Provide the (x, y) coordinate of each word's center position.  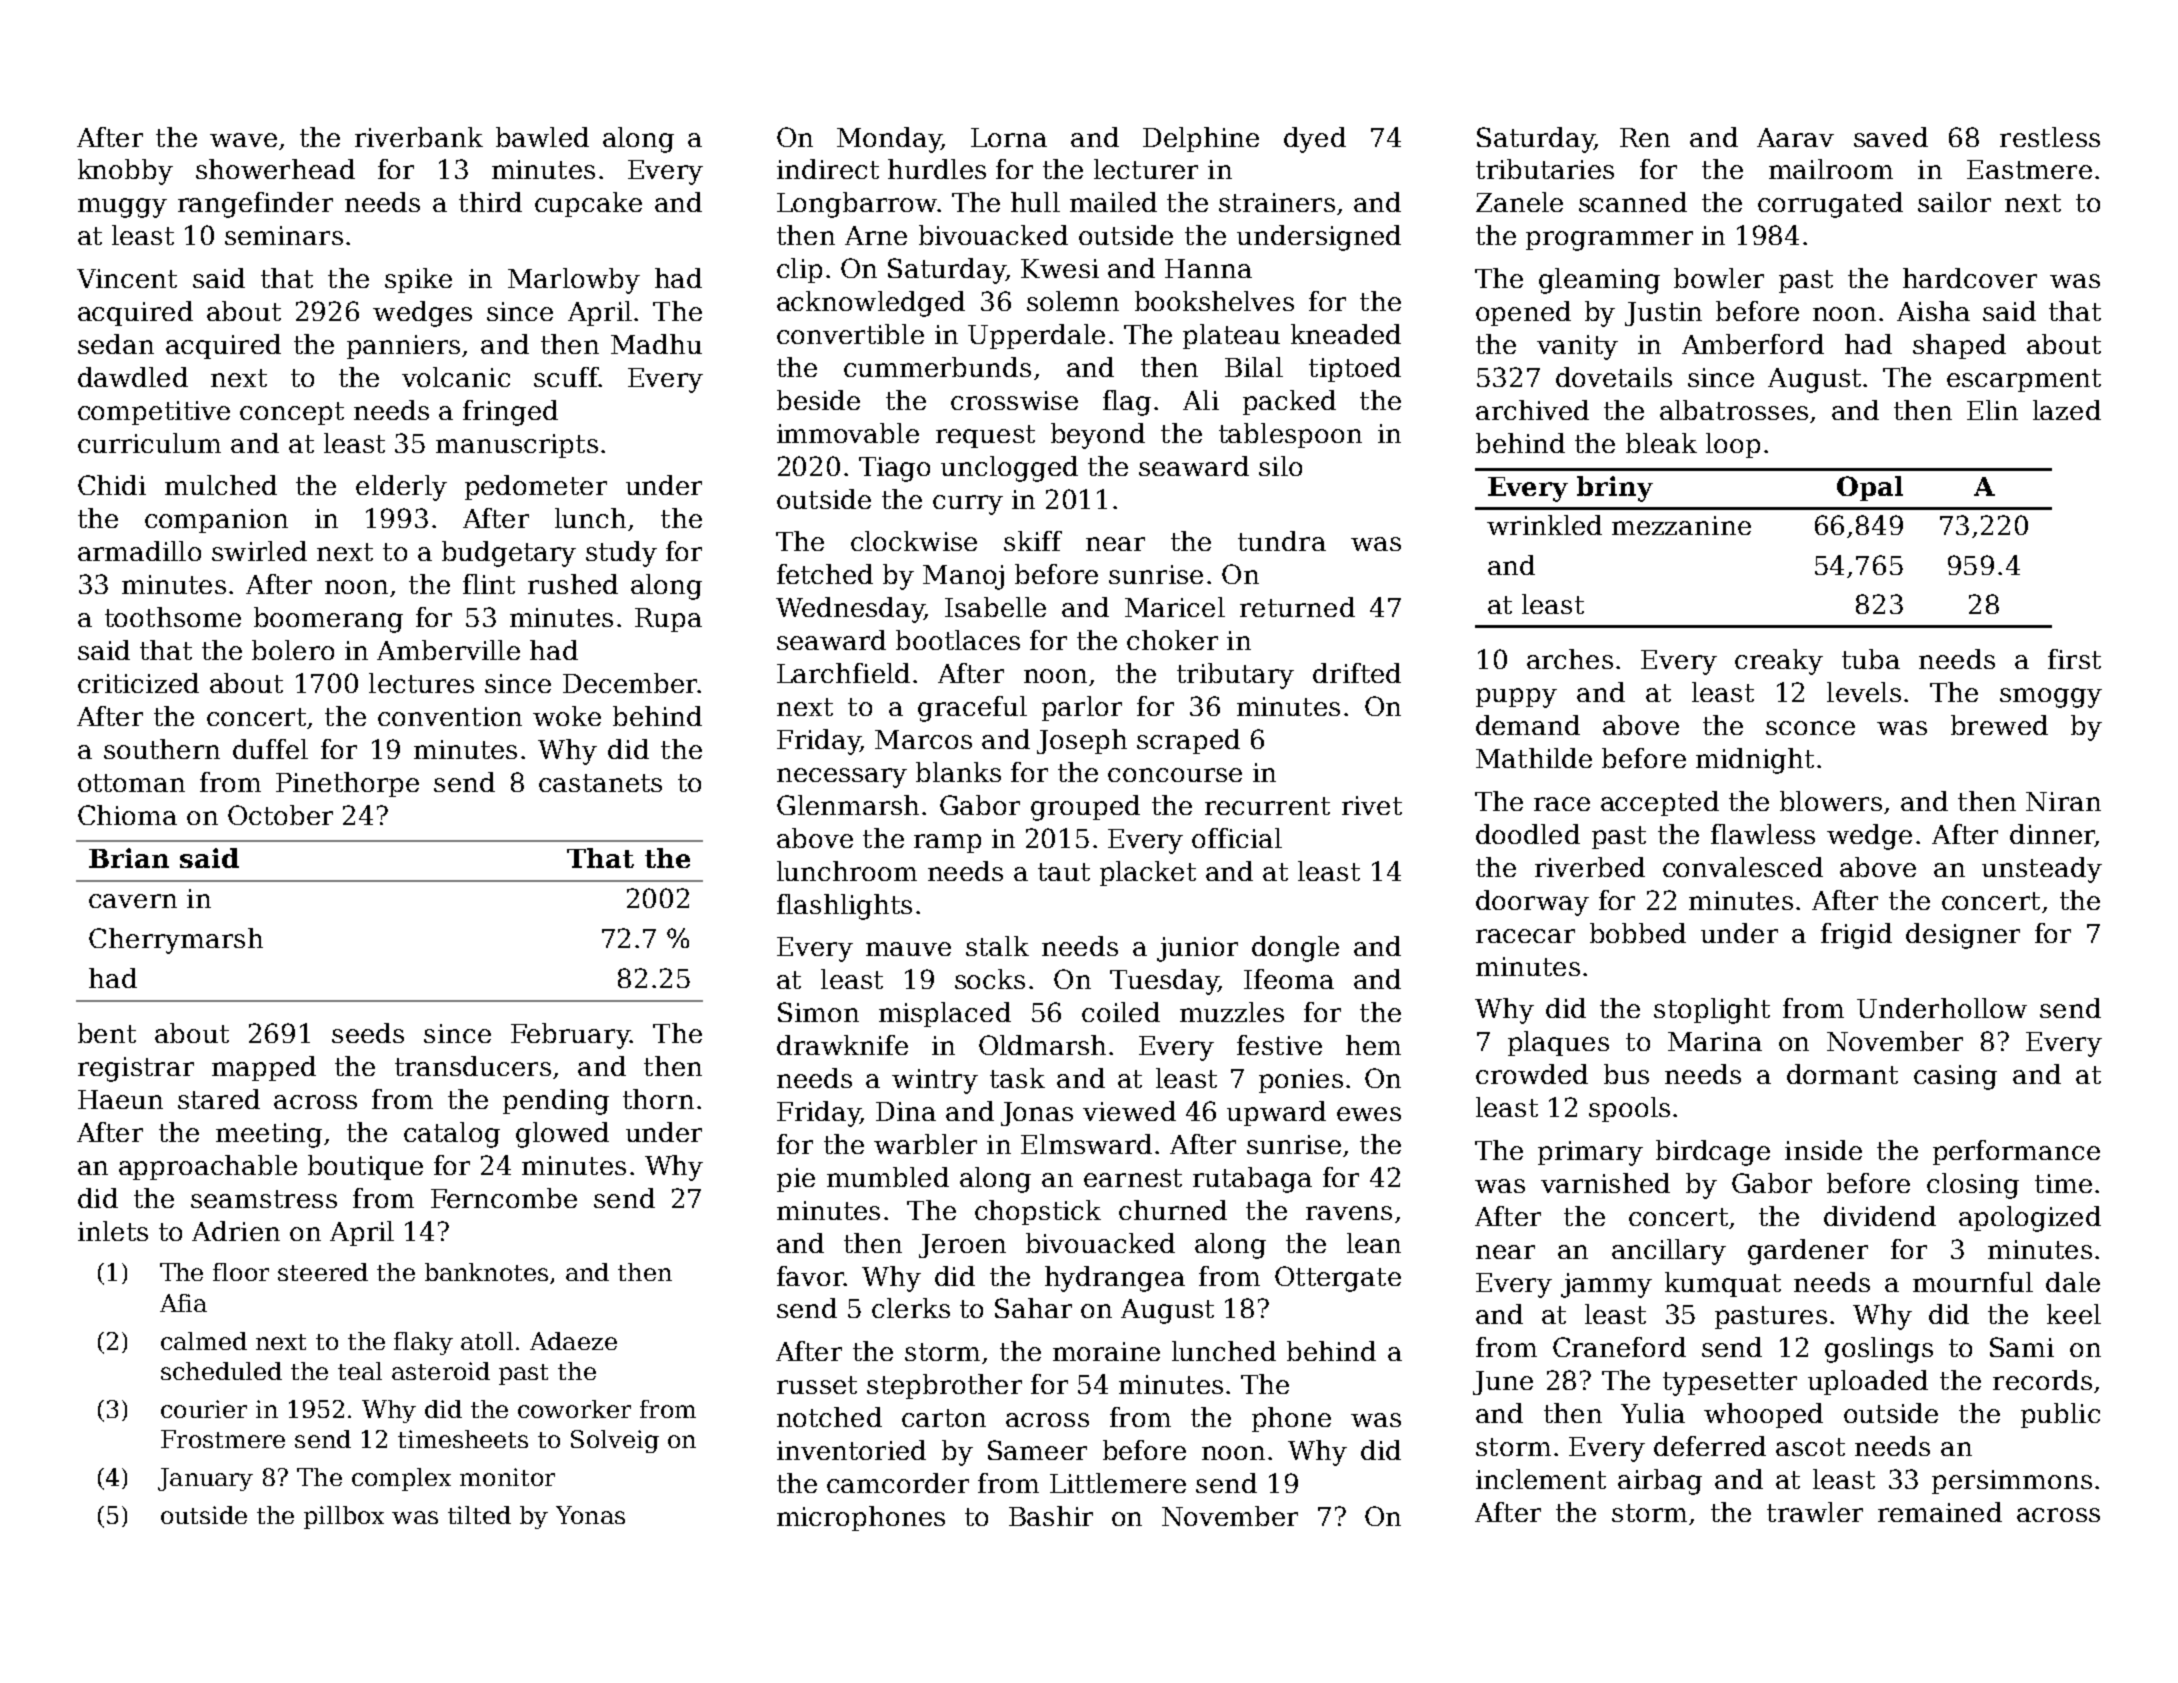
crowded (1532, 1074)
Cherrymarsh (176, 941)
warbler (925, 1144)
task (1017, 1078)
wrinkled (1544, 525)
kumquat (1723, 1284)
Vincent (127, 278)
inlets (113, 1231)
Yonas (590, 1515)
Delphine (1201, 139)
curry (968, 505)
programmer (1609, 241)
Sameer (1037, 1450)
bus (1626, 1074)
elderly (401, 488)
